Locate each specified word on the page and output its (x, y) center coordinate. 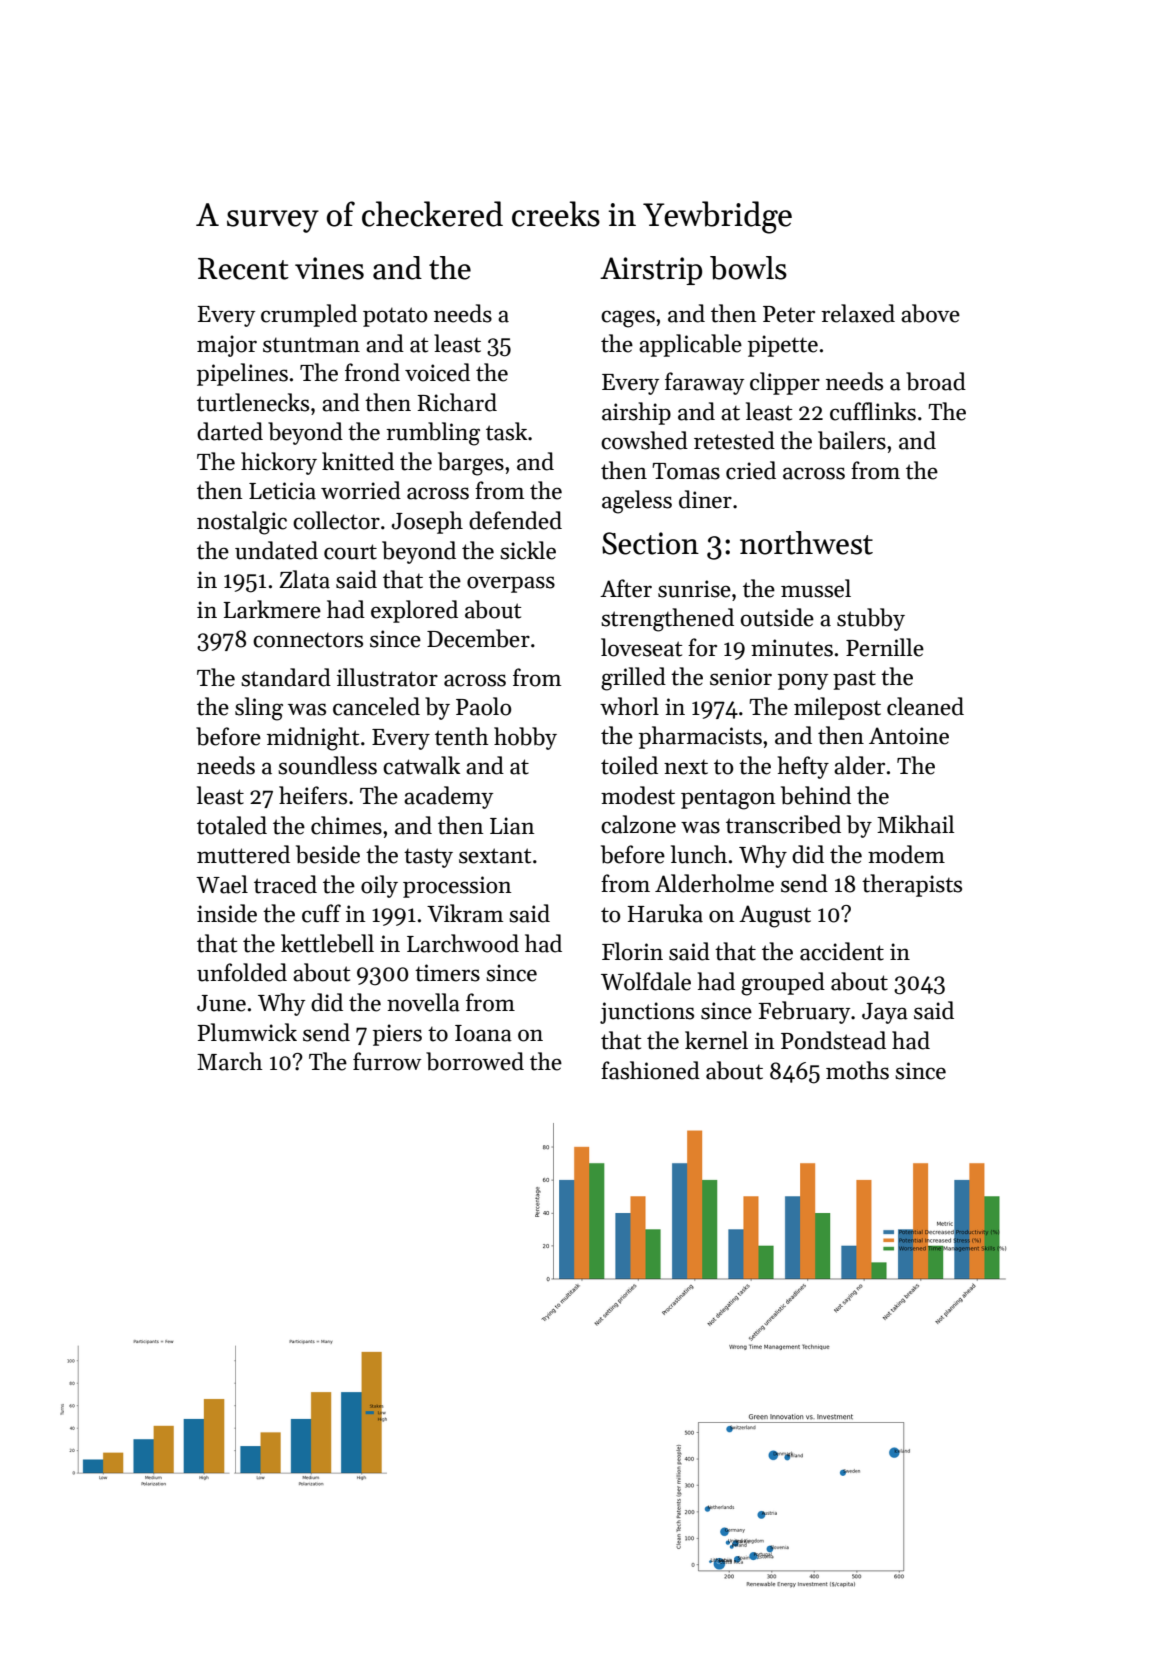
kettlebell (327, 943)
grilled (633, 679)
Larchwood (463, 943)
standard (286, 677)
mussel (816, 588)
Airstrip (651, 271)
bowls (748, 268)
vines (329, 268)
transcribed (783, 824)
